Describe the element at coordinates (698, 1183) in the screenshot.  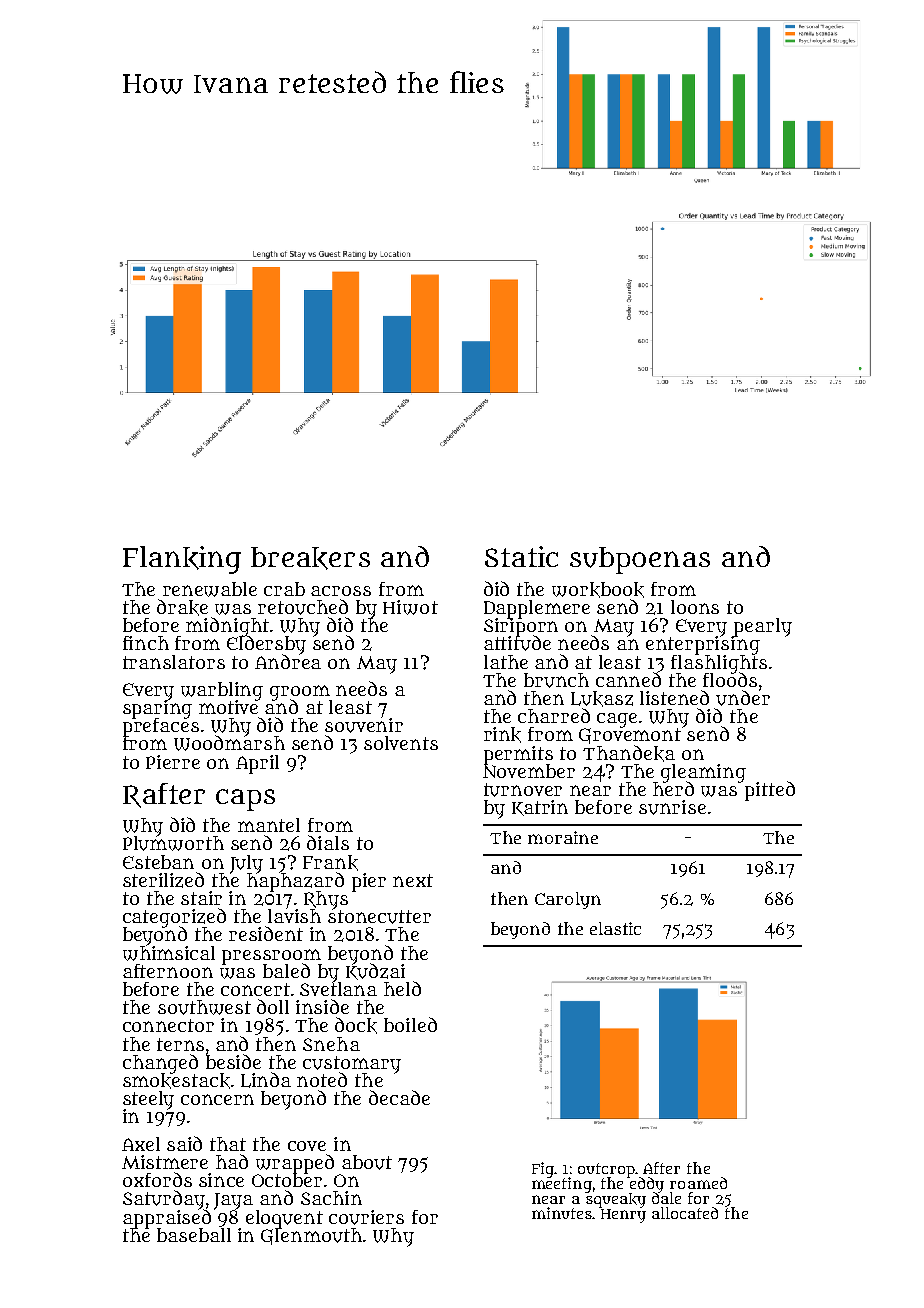
I see `roamed` at that location.
